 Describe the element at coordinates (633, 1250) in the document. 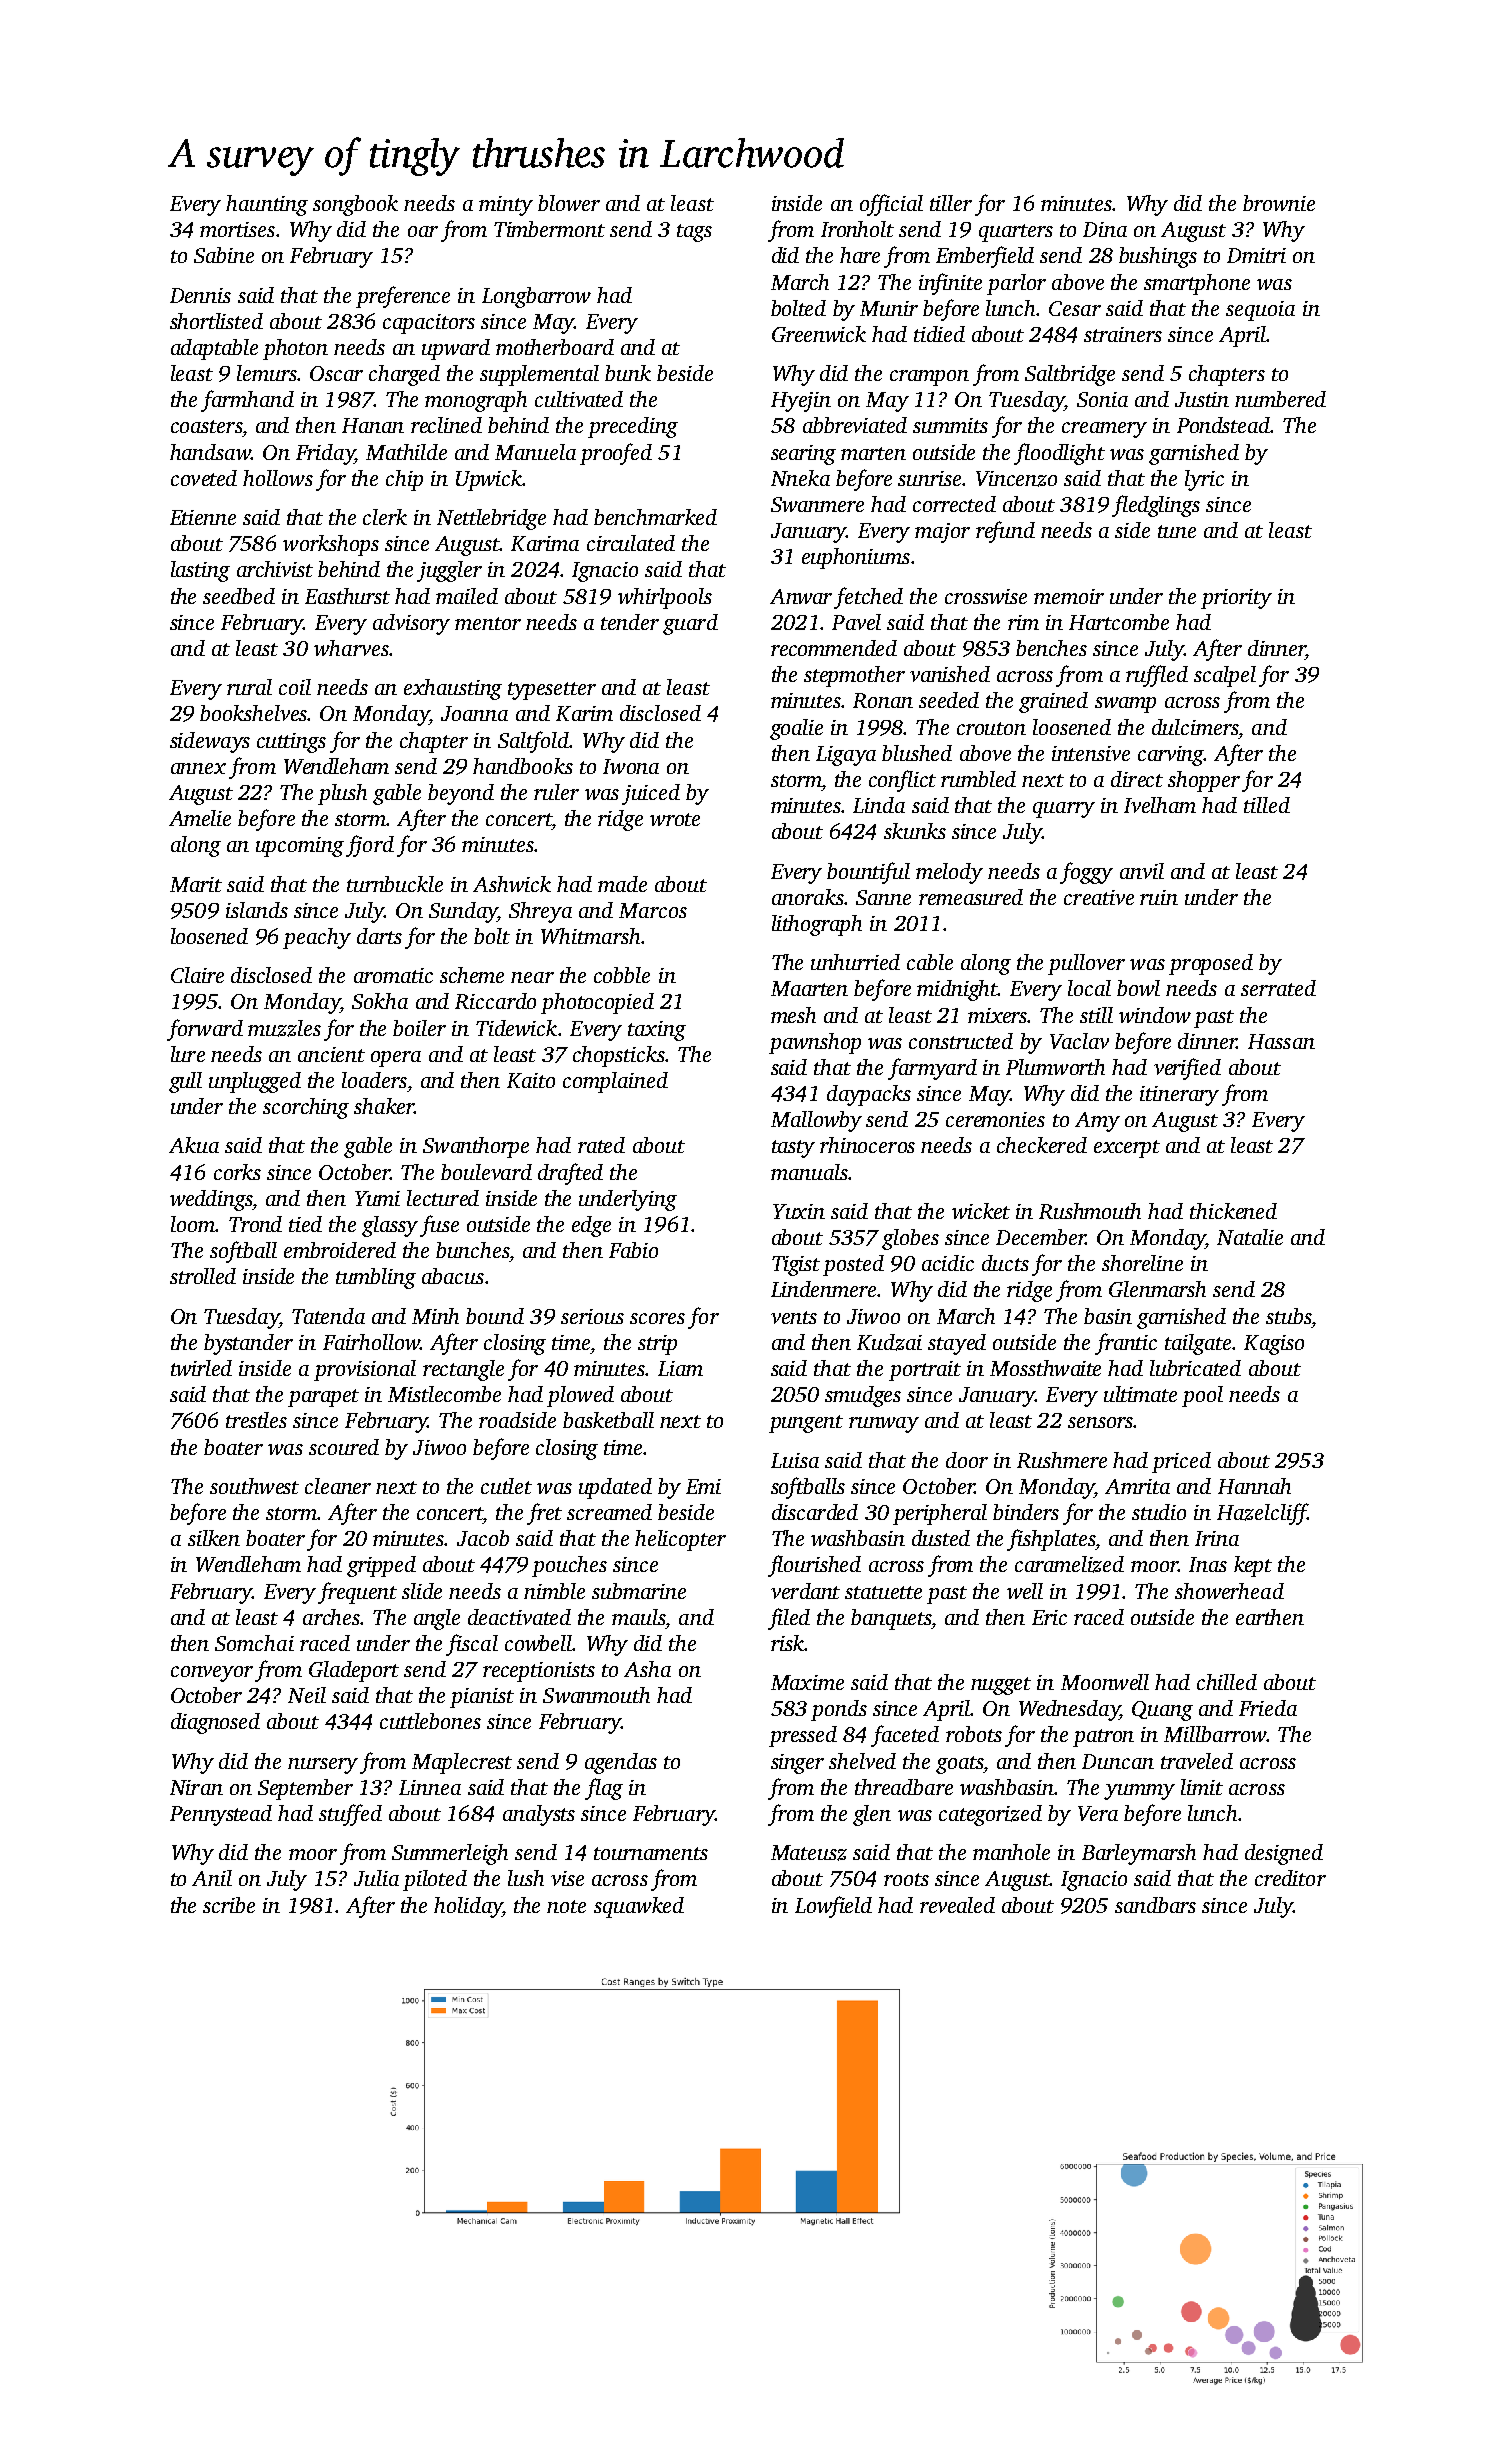

I see `Fabio` at that location.
